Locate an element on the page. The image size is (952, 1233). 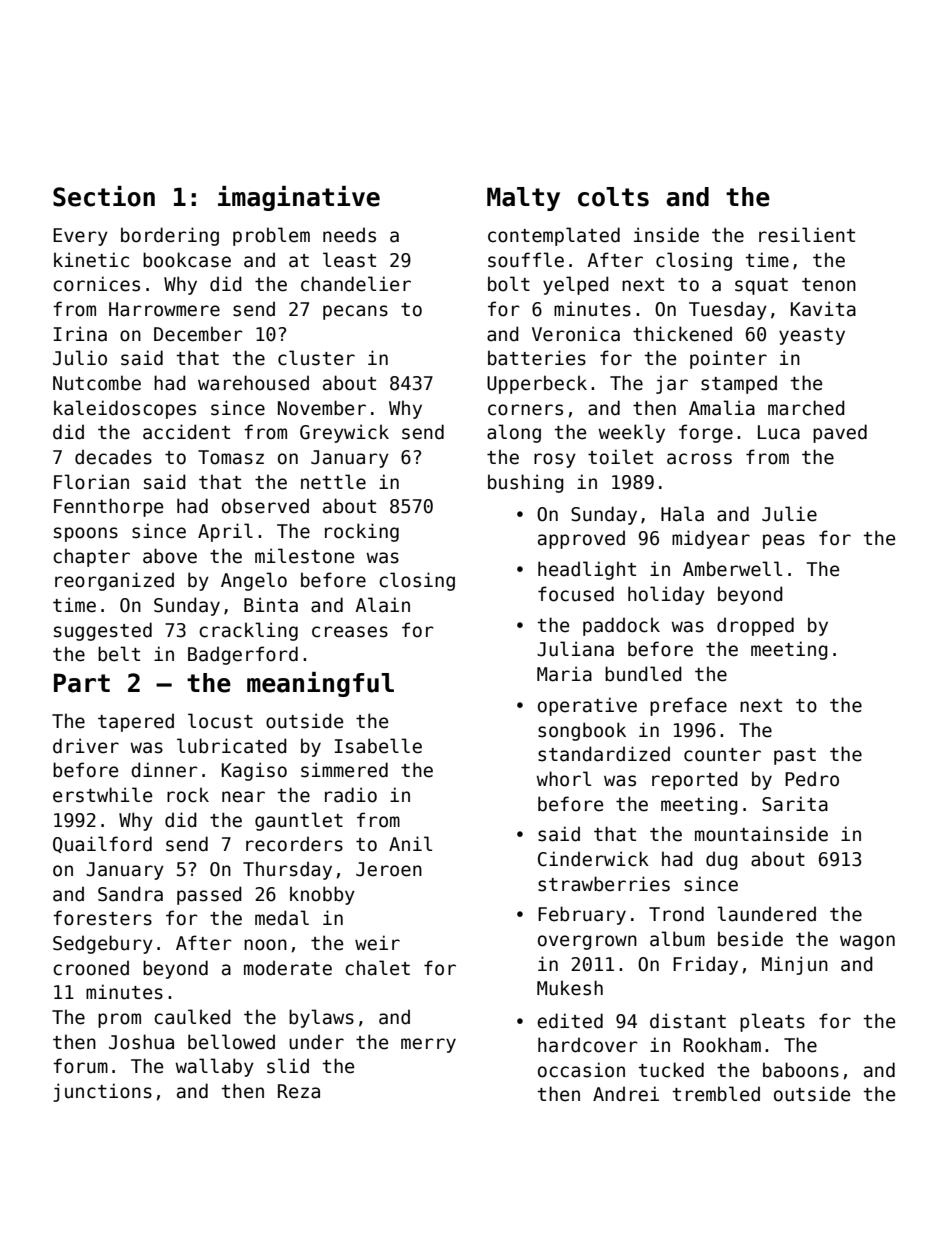
Tomasz is located at coordinates (231, 457).
